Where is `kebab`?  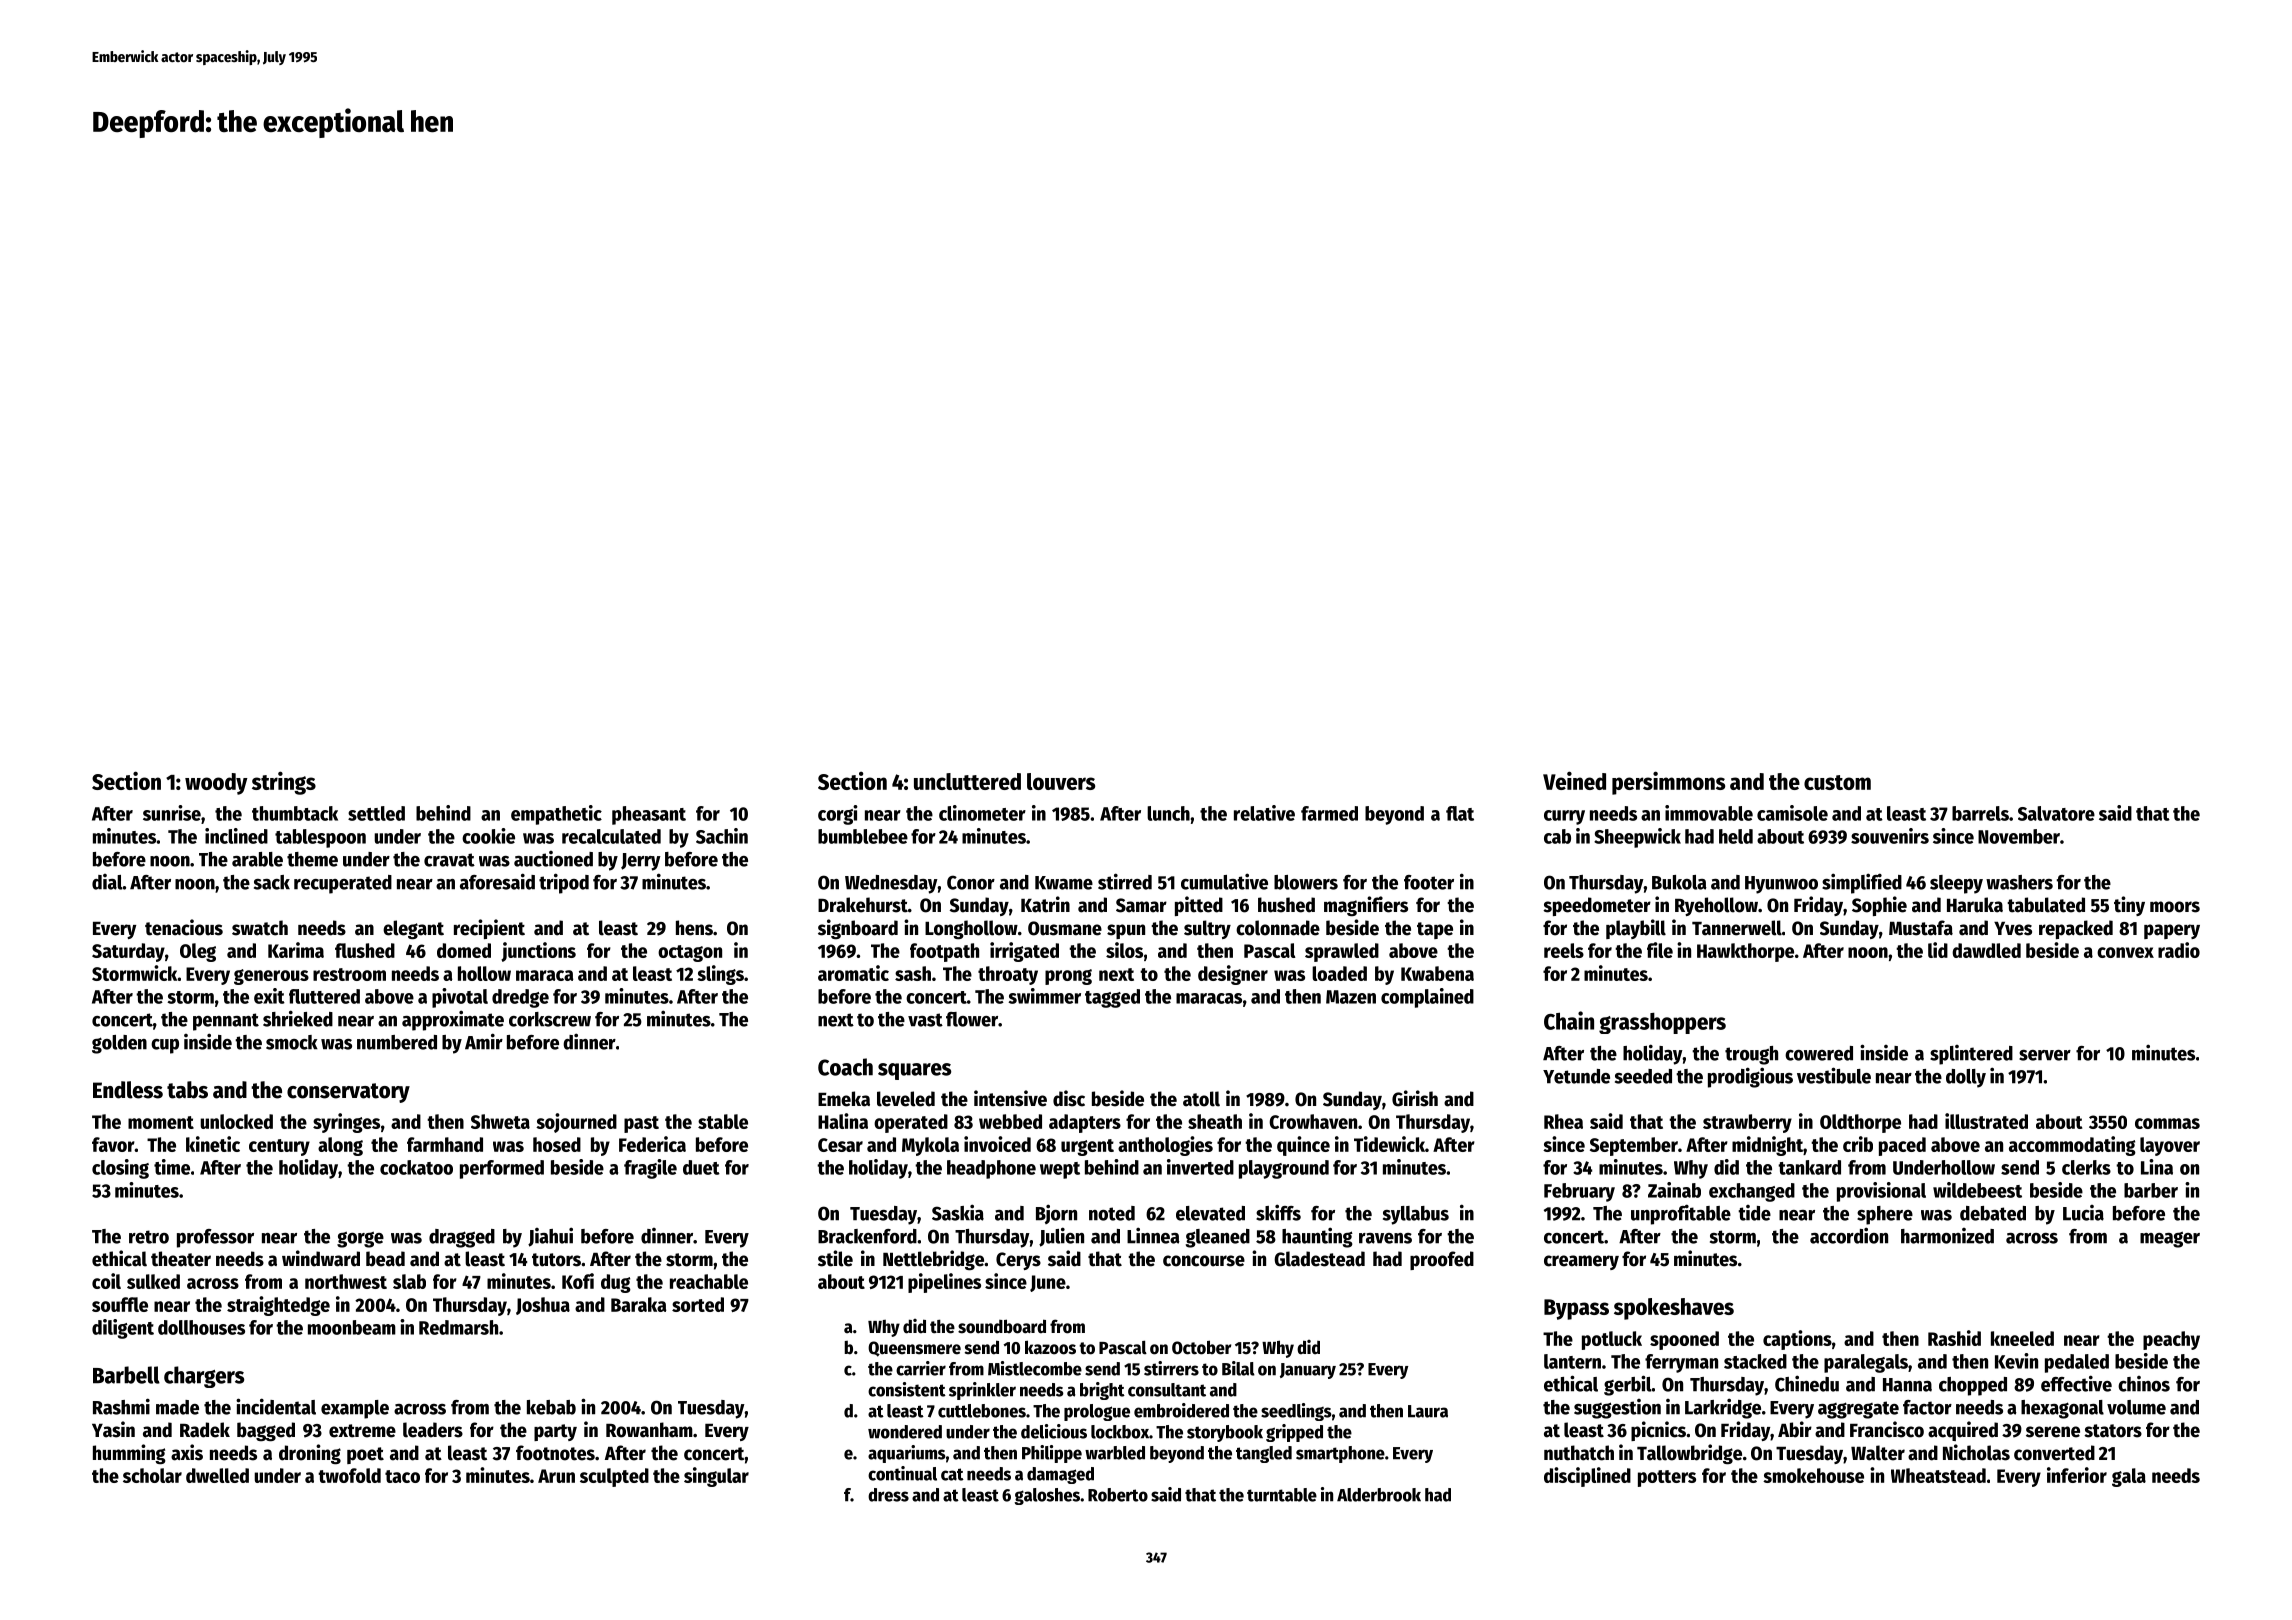 kebab is located at coordinates (551, 1407).
